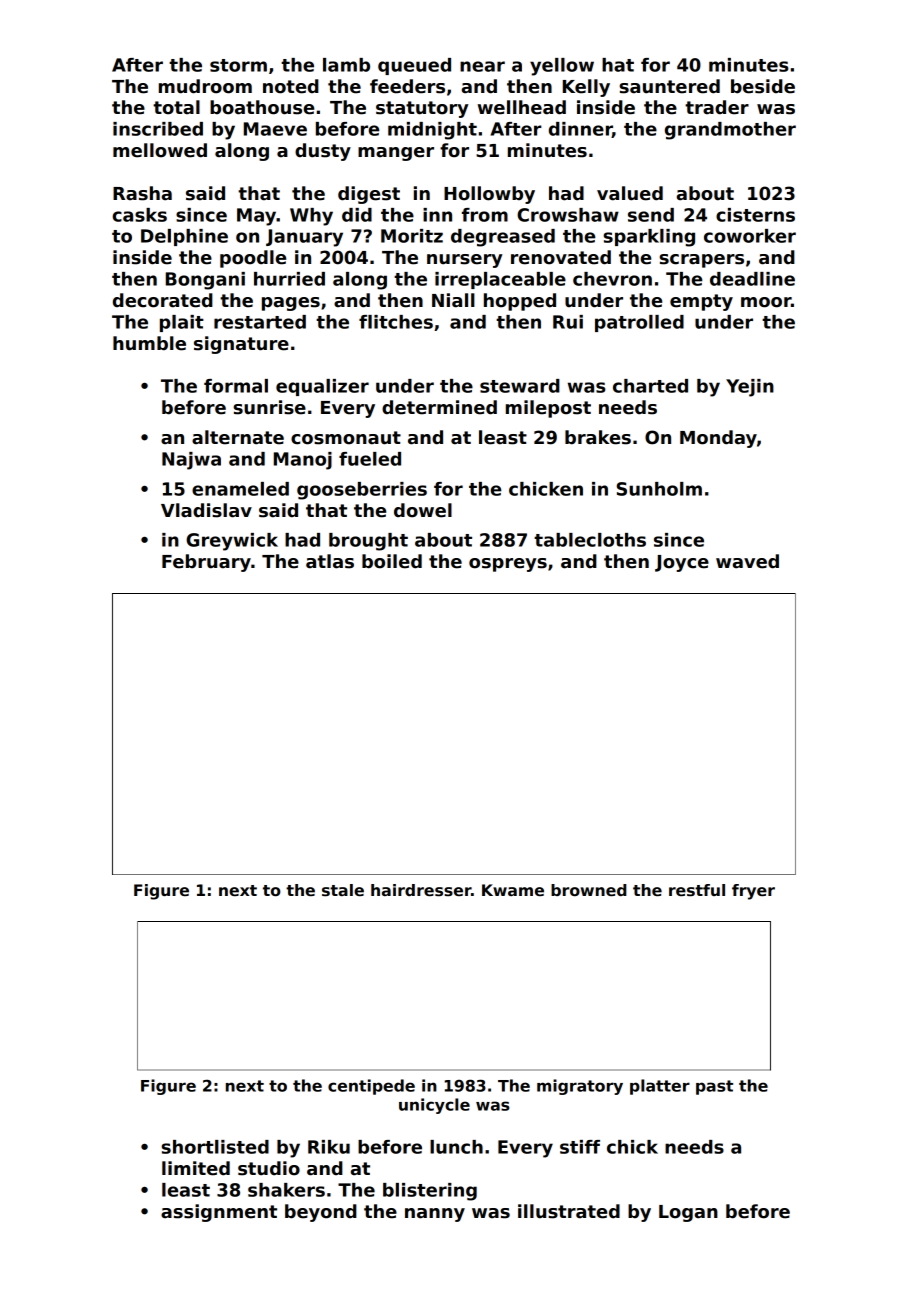 Image resolution: width=908 pixels, height=1316 pixels. What do you see at coordinates (176, 107) in the page?
I see `total` at bounding box center [176, 107].
